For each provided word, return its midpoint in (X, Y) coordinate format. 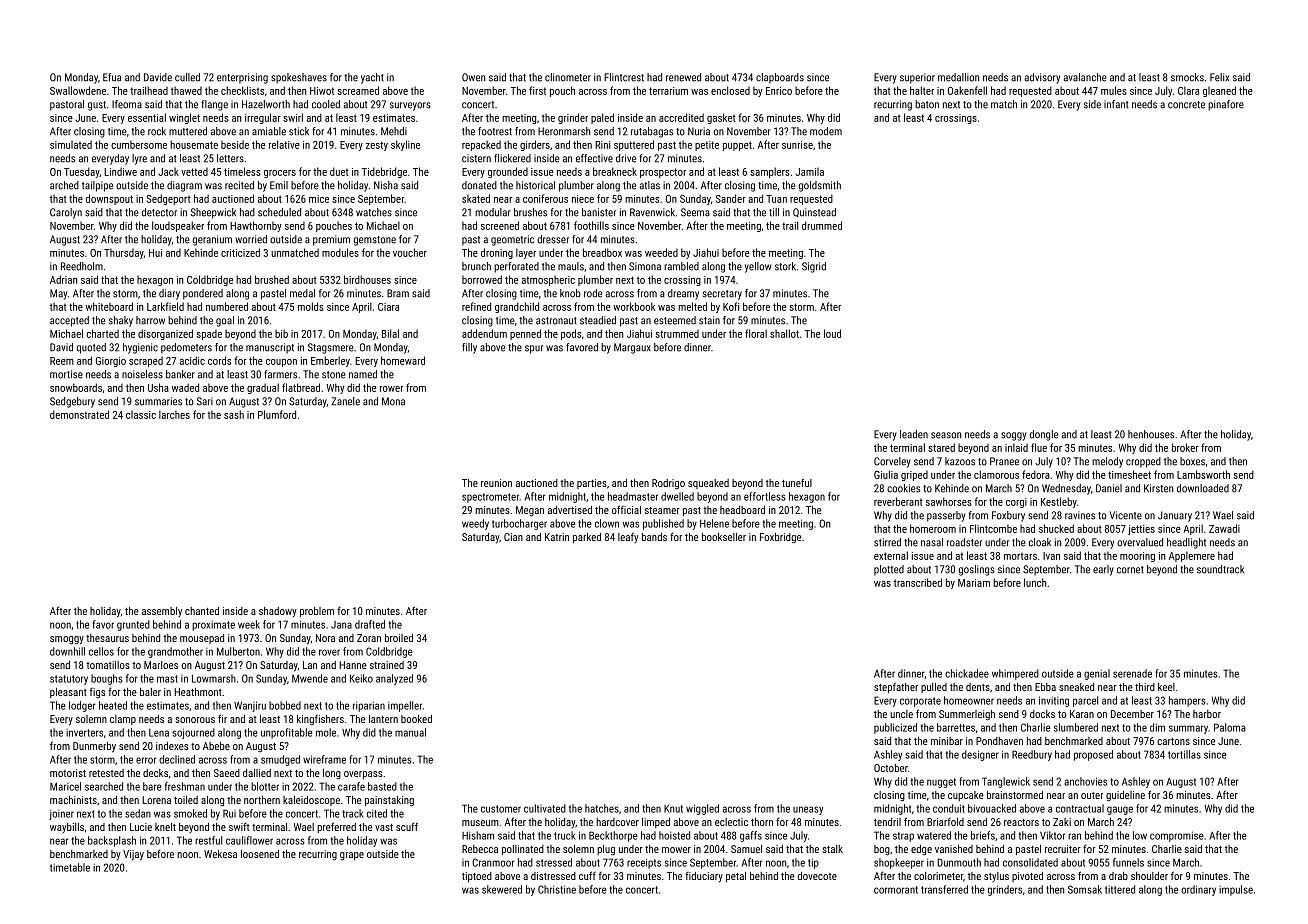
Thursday (124, 253)
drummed (822, 225)
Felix (1219, 77)
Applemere (1192, 556)
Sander (730, 198)
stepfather (896, 687)
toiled (186, 800)
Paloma (1230, 727)
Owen (473, 77)
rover (329, 652)
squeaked (708, 484)
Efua (112, 77)
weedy (475, 524)
